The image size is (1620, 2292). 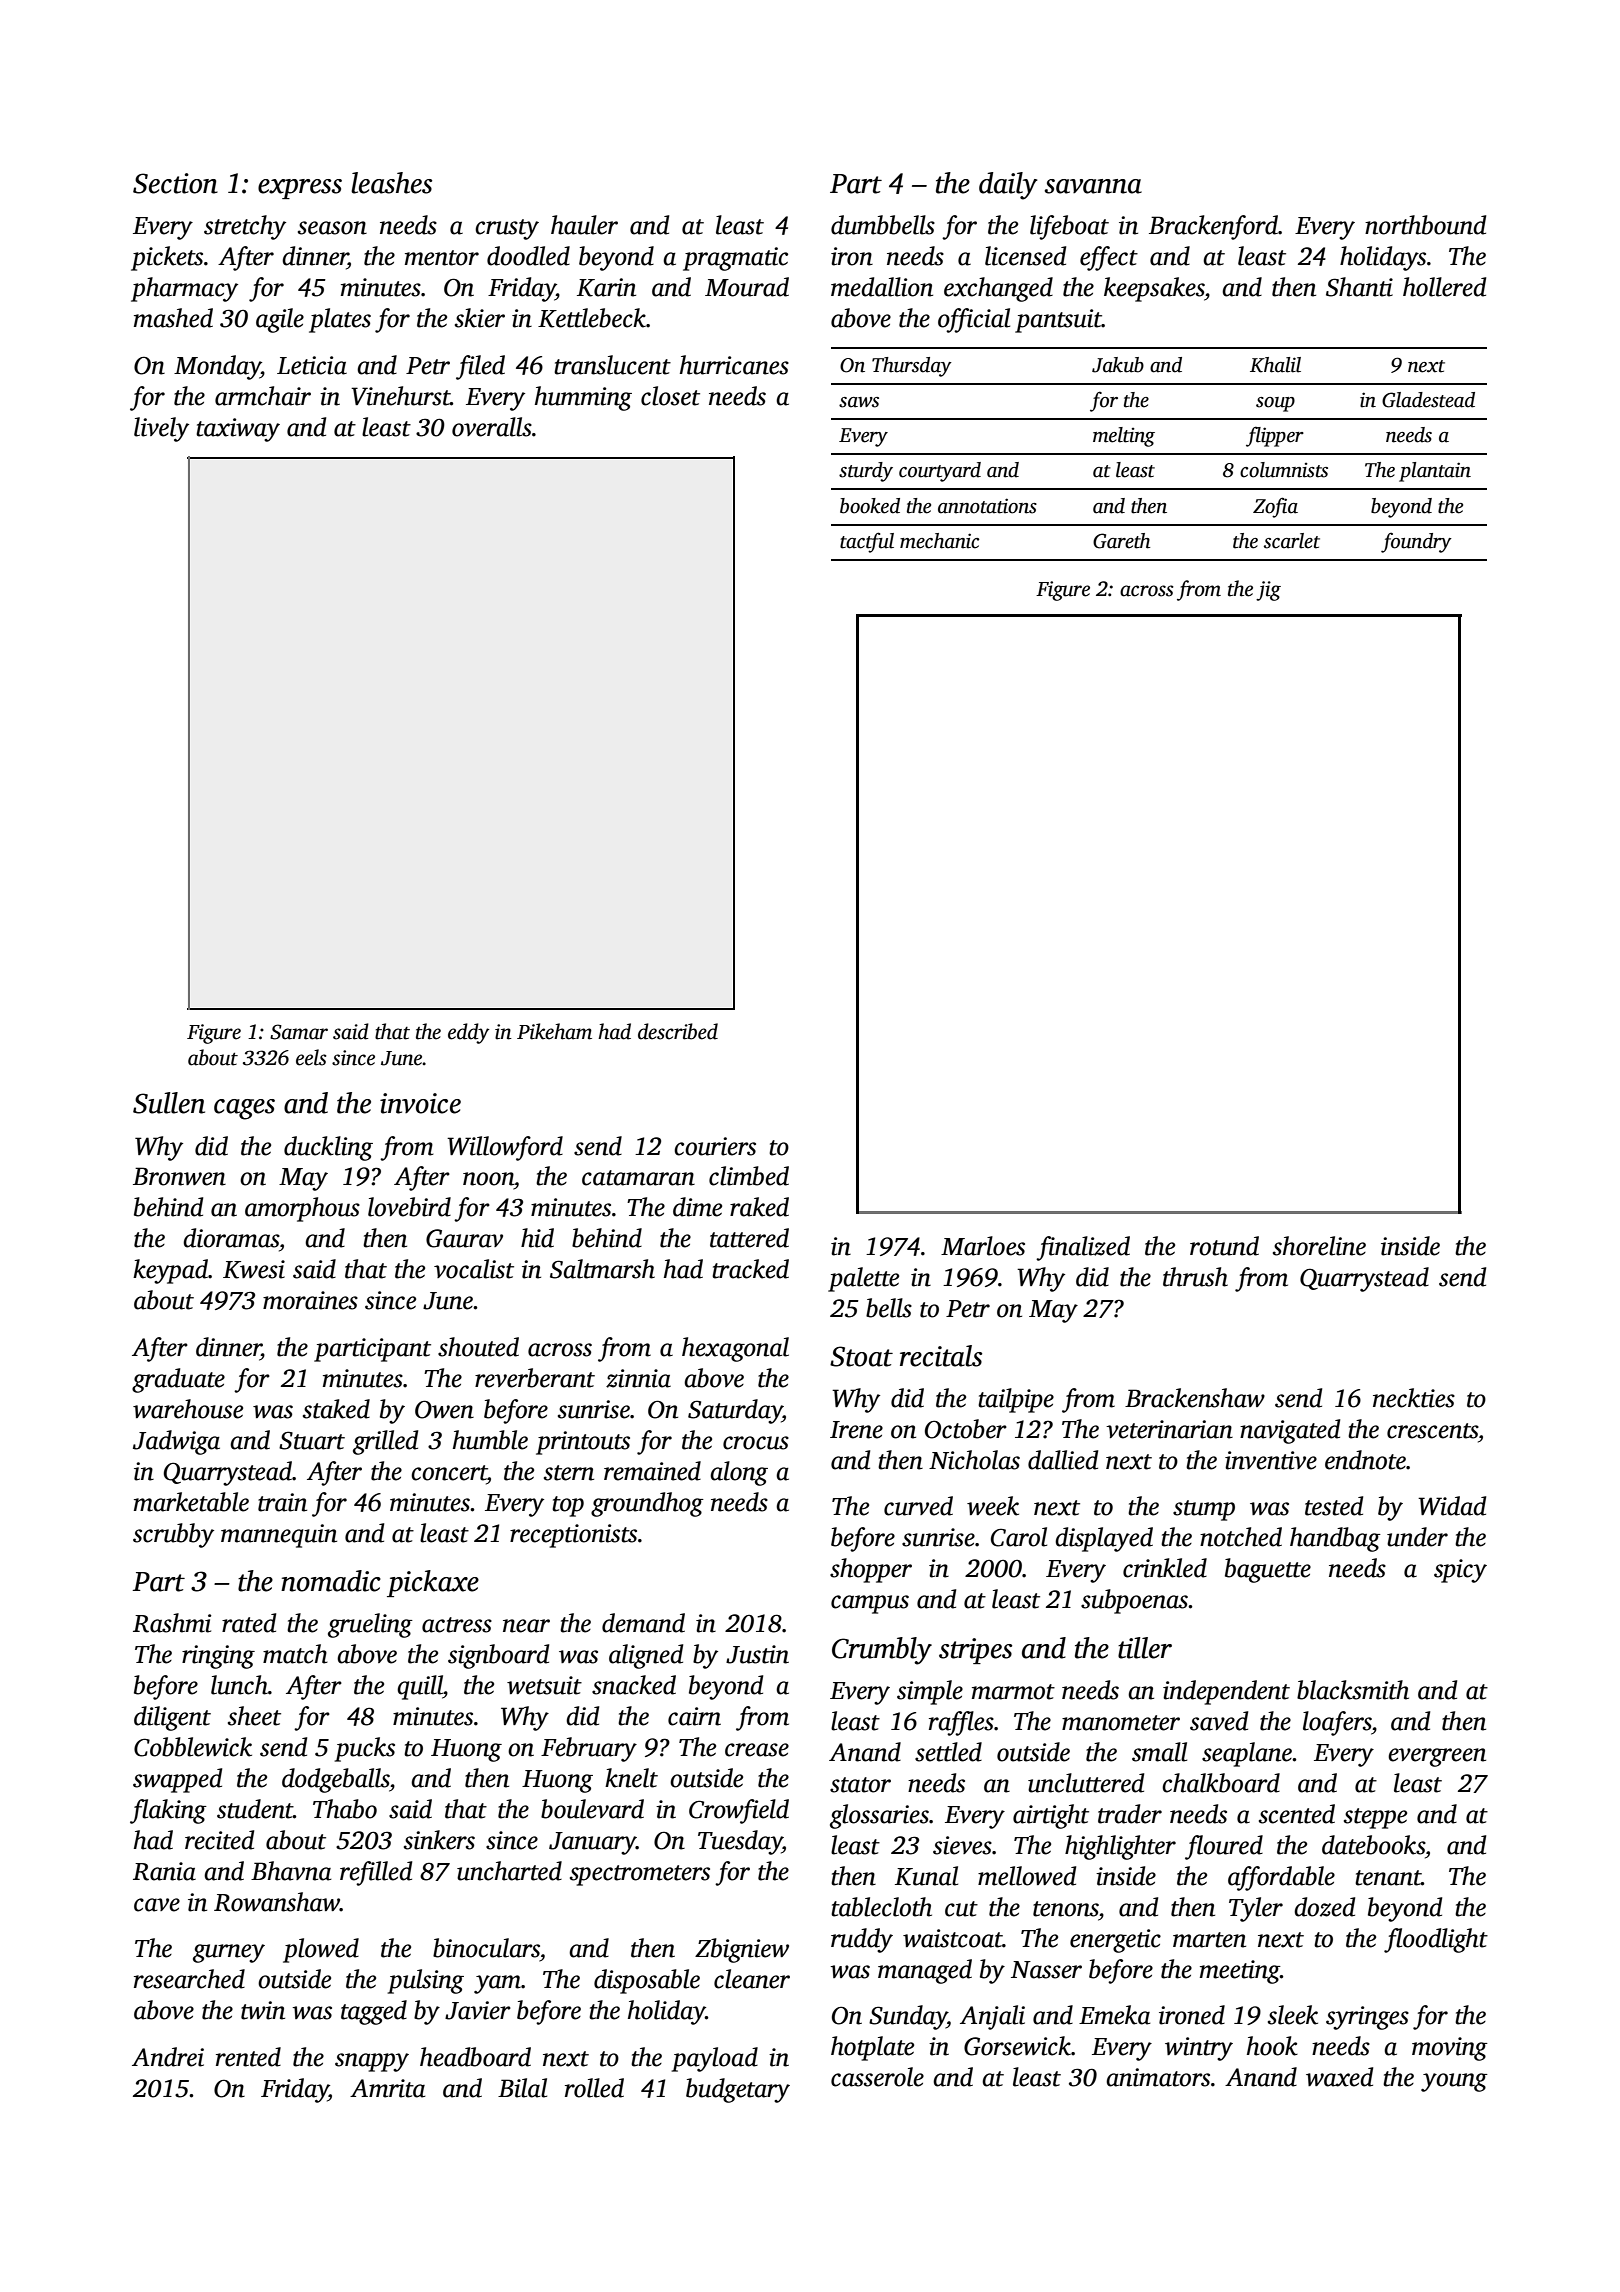 I want to click on Sullen, so click(x=169, y=1103).
